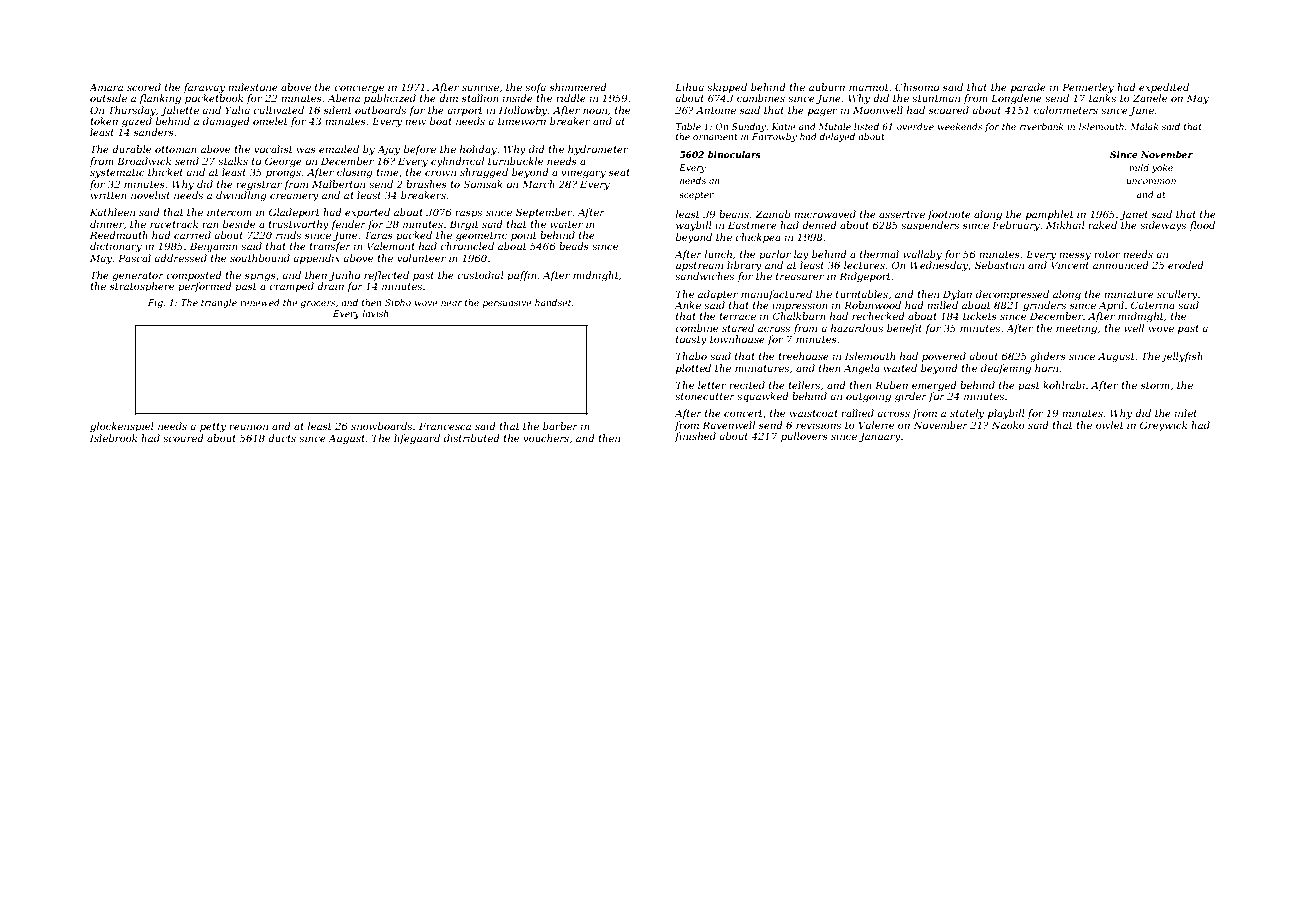 The image size is (1308, 924). I want to click on lectures, so click(864, 265).
